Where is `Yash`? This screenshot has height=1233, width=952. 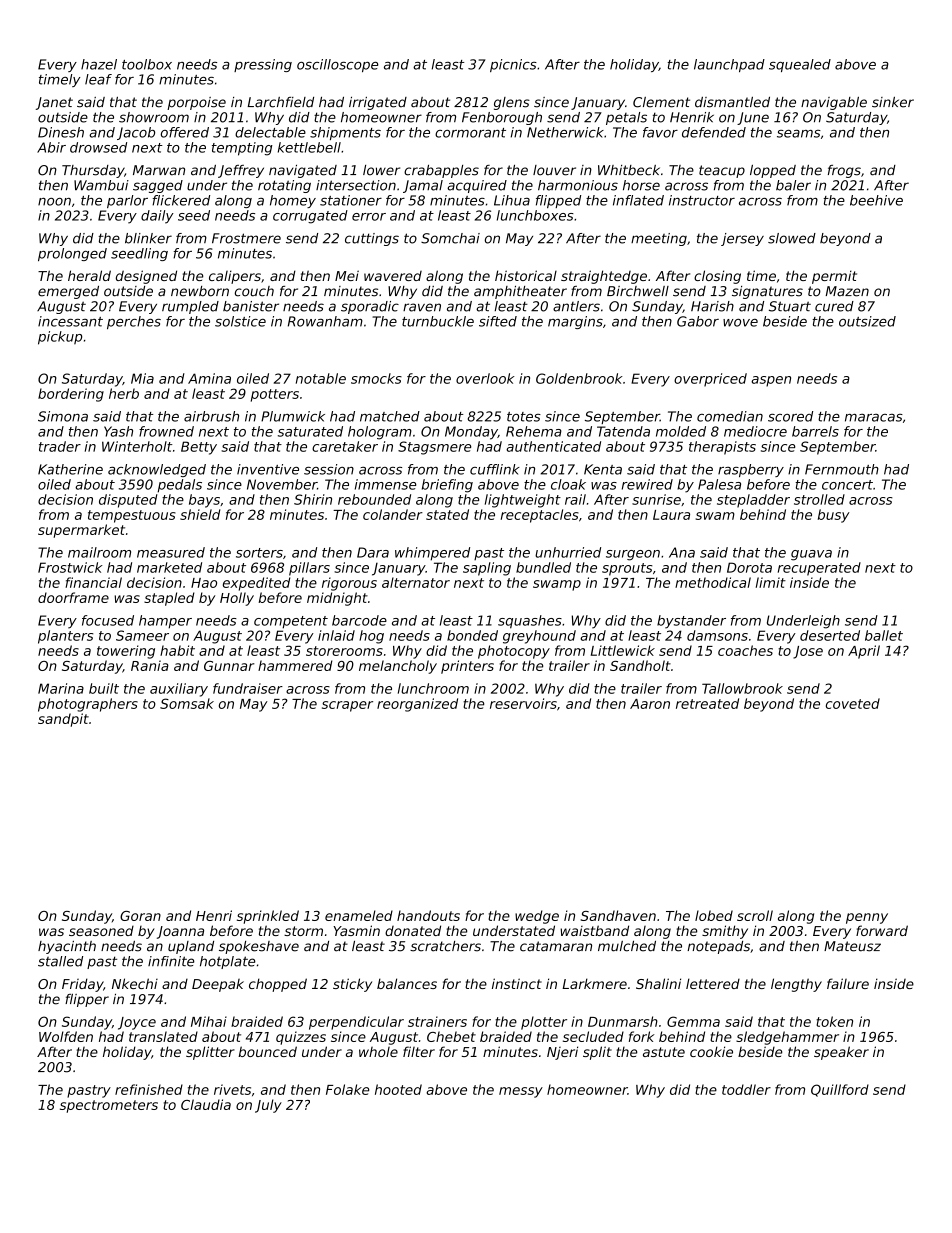 Yash is located at coordinates (118, 431).
